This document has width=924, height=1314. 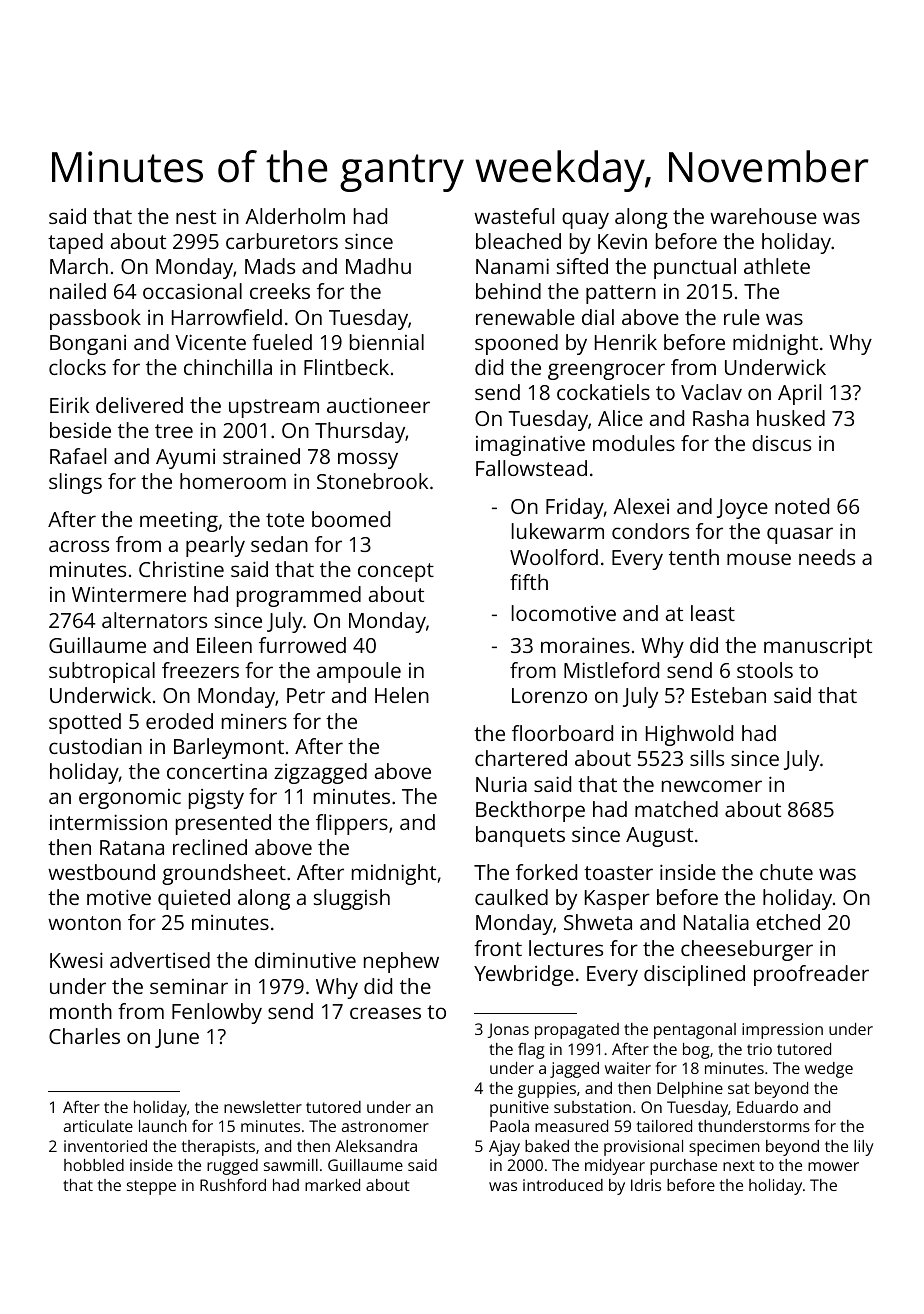 I want to click on nest, so click(x=196, y=217).
